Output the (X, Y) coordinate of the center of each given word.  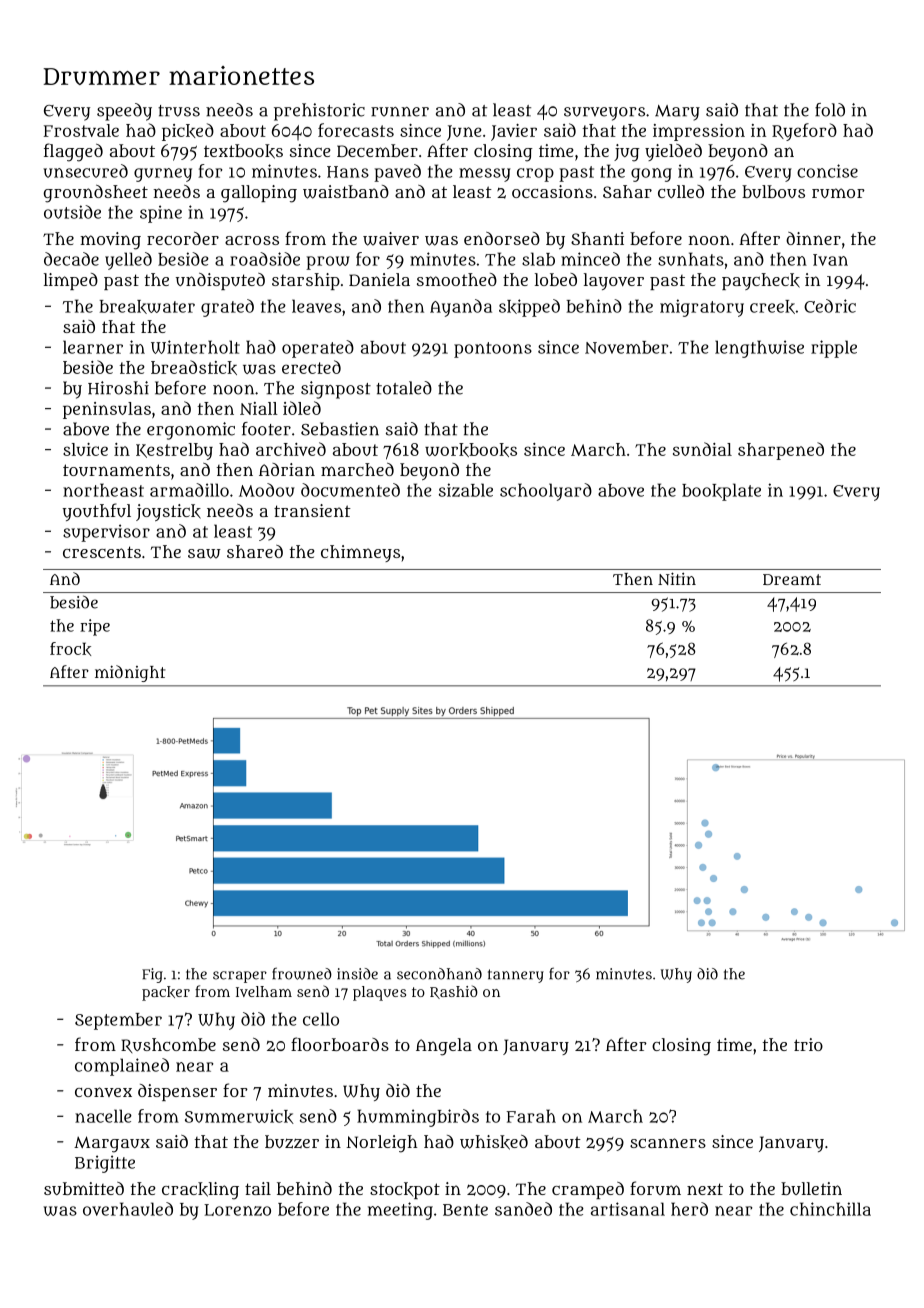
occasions (552, 191)
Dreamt (792, 579)
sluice (85, 449)
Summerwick (239, 1116)
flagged (73, 152)
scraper (240, 977)
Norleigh (381, 1144)
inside (357, 974)
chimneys (360, 553)
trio (808, 1044)
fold (830, 110)
